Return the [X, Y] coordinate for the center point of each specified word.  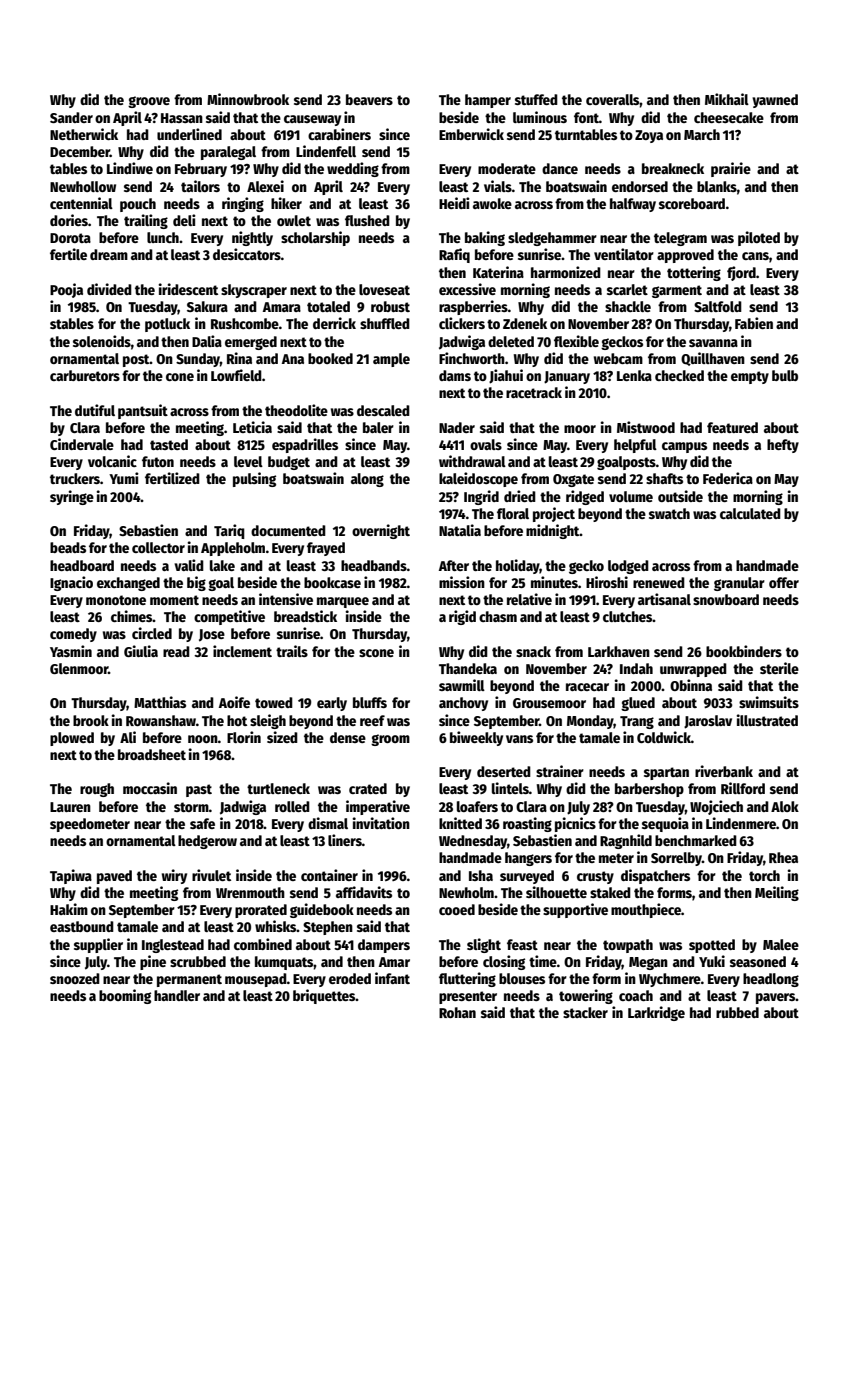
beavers [369, 99]
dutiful [95, 410]
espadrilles [305, 445]
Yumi [124, 478]
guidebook [322, 910]
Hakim [69, 909]
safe [202, 823]
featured [732, 427]
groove [149, 102]
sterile [779, 668]
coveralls [613, 99]
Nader [457, 427]
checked [679, 375]
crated [368, 788]
